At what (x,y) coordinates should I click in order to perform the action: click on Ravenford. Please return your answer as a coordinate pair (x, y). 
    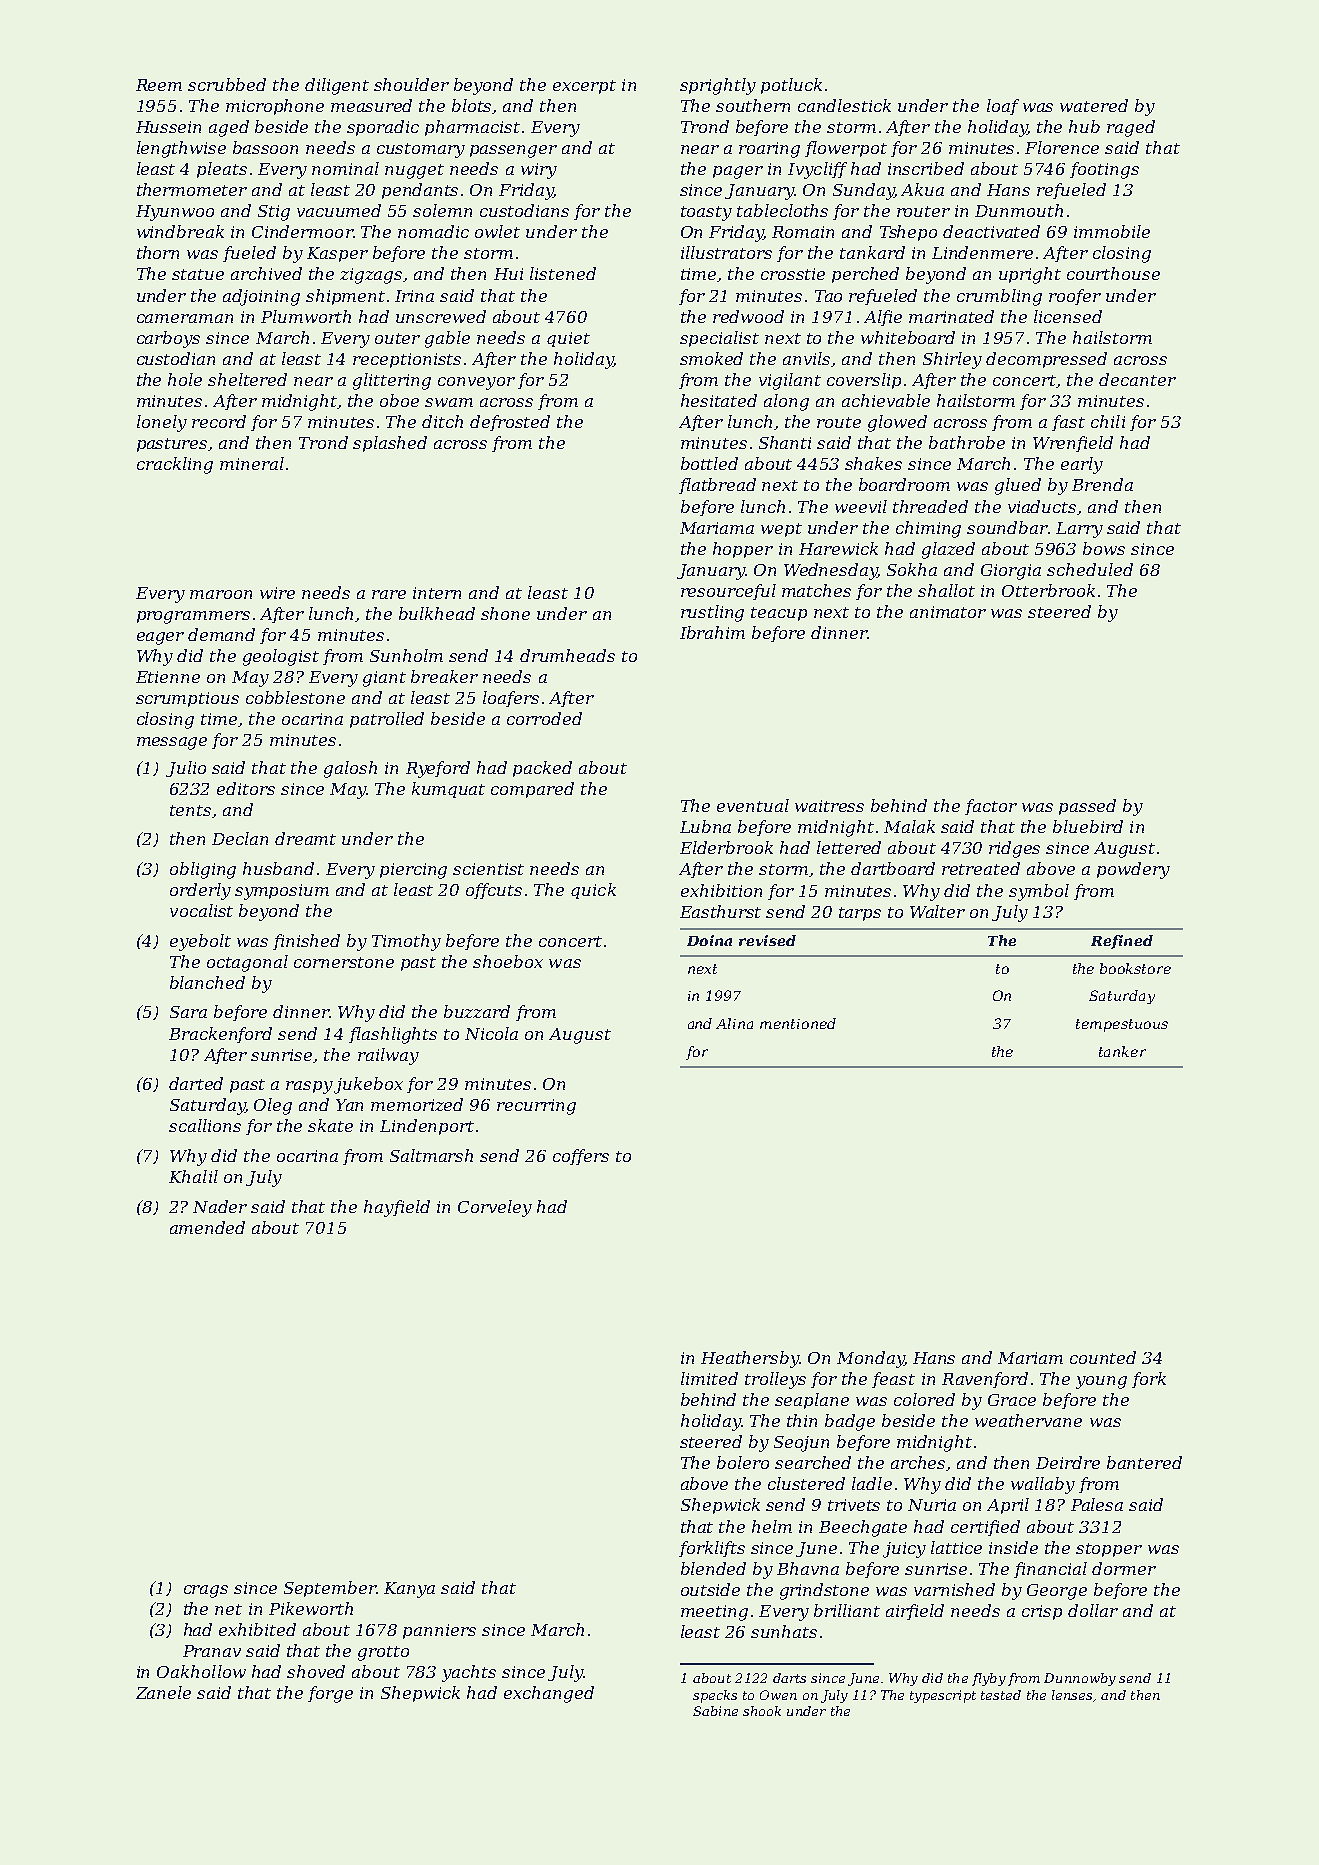
    Looking at the image, I should click on (985, 1380).
